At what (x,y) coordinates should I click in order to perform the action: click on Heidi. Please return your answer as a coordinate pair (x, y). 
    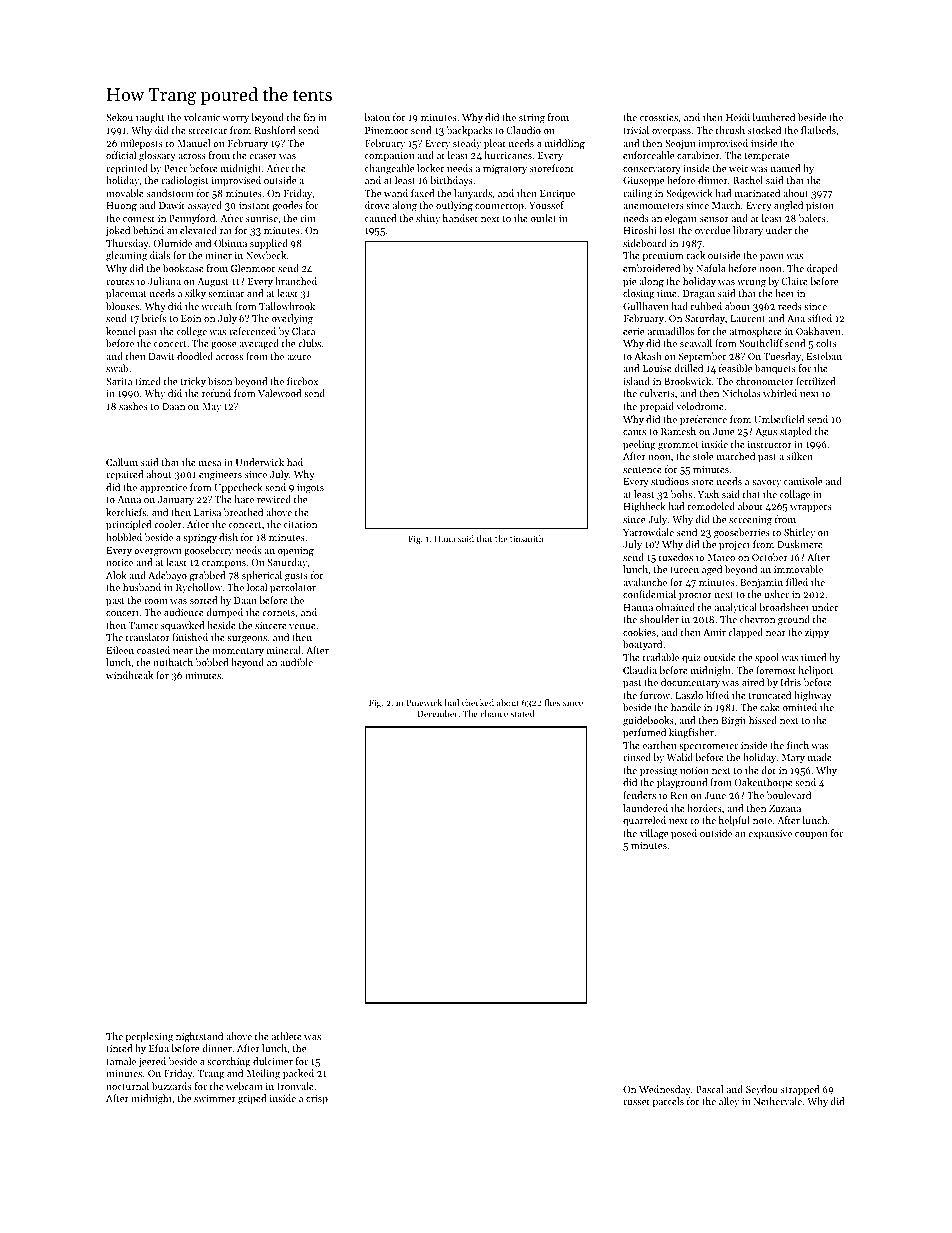
    Looking at the image, I should click on (738, 117).
